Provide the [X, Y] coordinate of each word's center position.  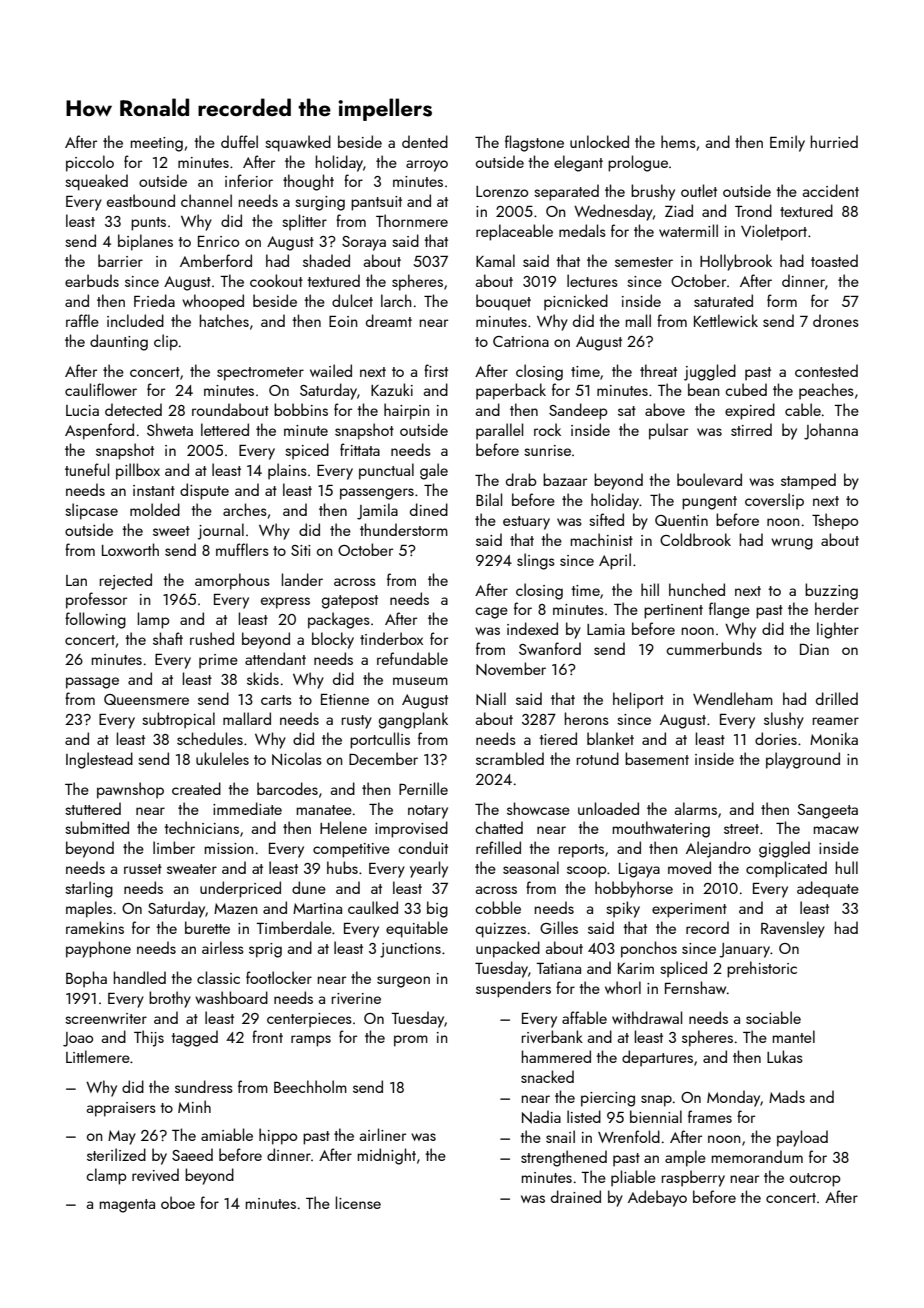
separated [566, 192]
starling [89, 889]
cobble [498, 907]
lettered [225, 429]
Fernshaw [695, 987]
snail [560, 1136]
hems [678, 141]
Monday [733, 1098]
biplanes [145, 242]
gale [434, 471]
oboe [178, 1202]
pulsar [668, 431]
